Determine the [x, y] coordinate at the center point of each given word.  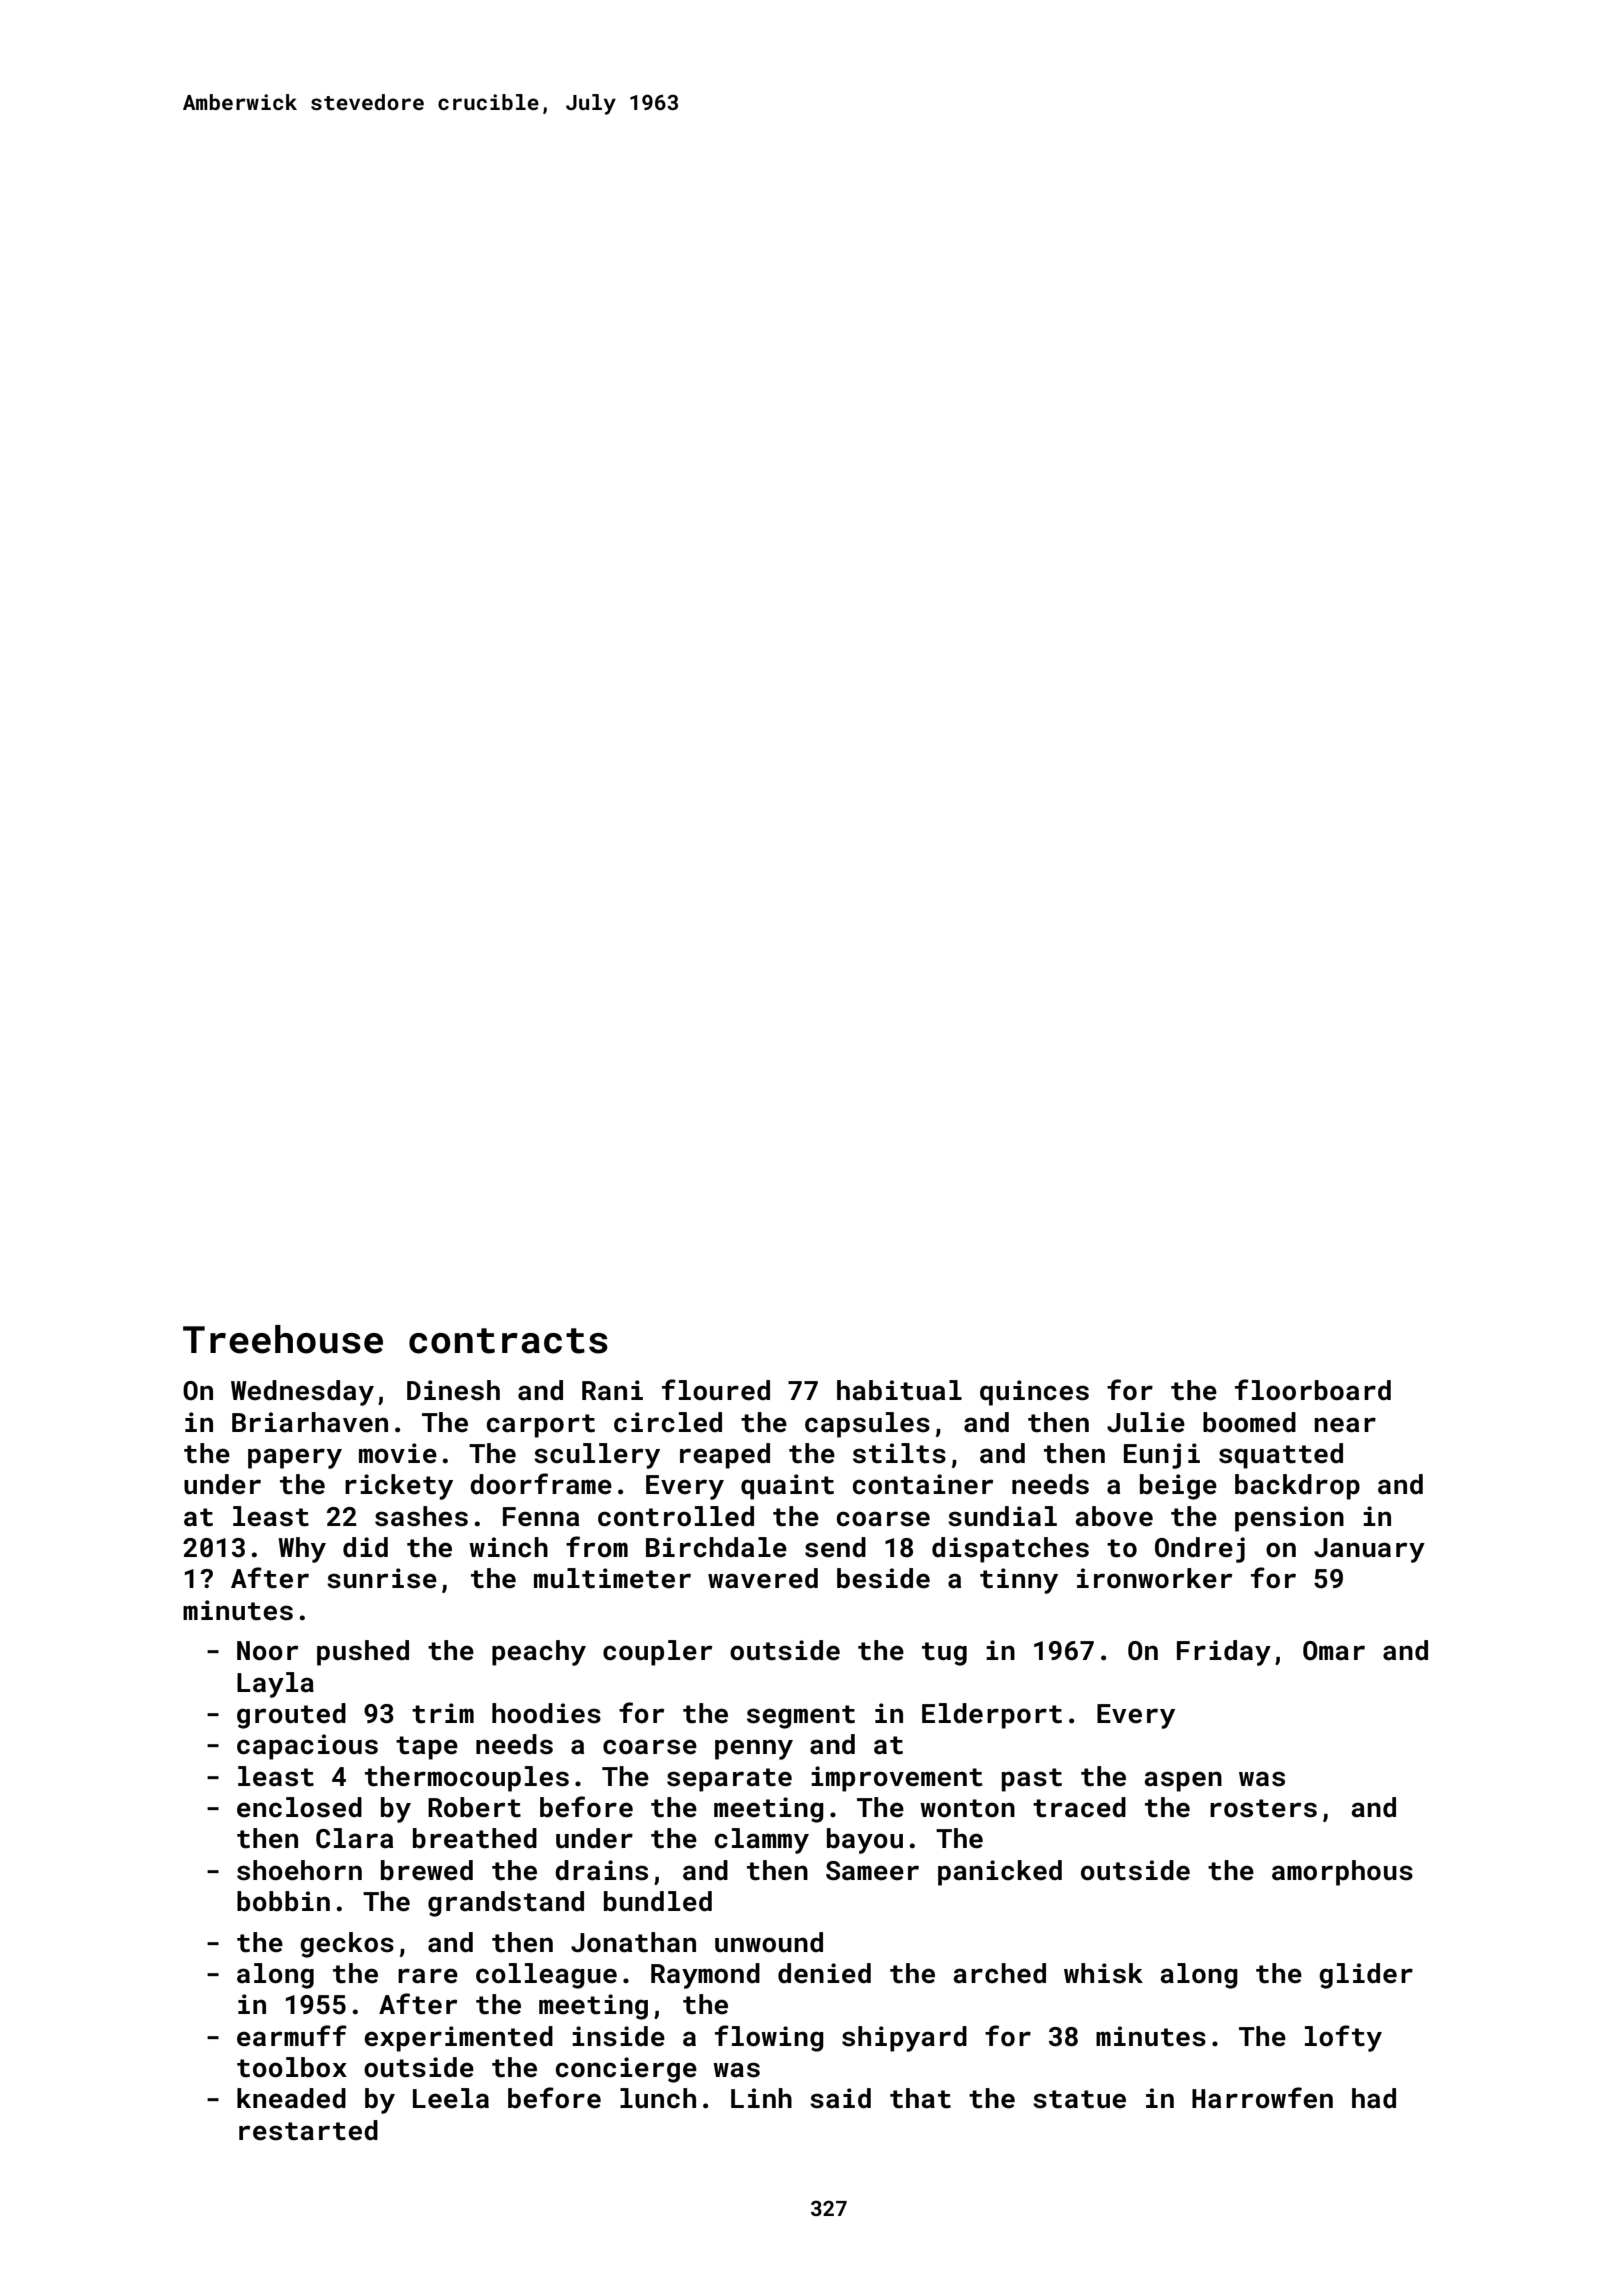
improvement [896, 1779]
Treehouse [283, 1339]
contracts [508, 1341]
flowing [769, 2038]
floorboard [1313, 1390]
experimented [458, 2039]
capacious [307, 1747]
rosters [1263, 1808]
